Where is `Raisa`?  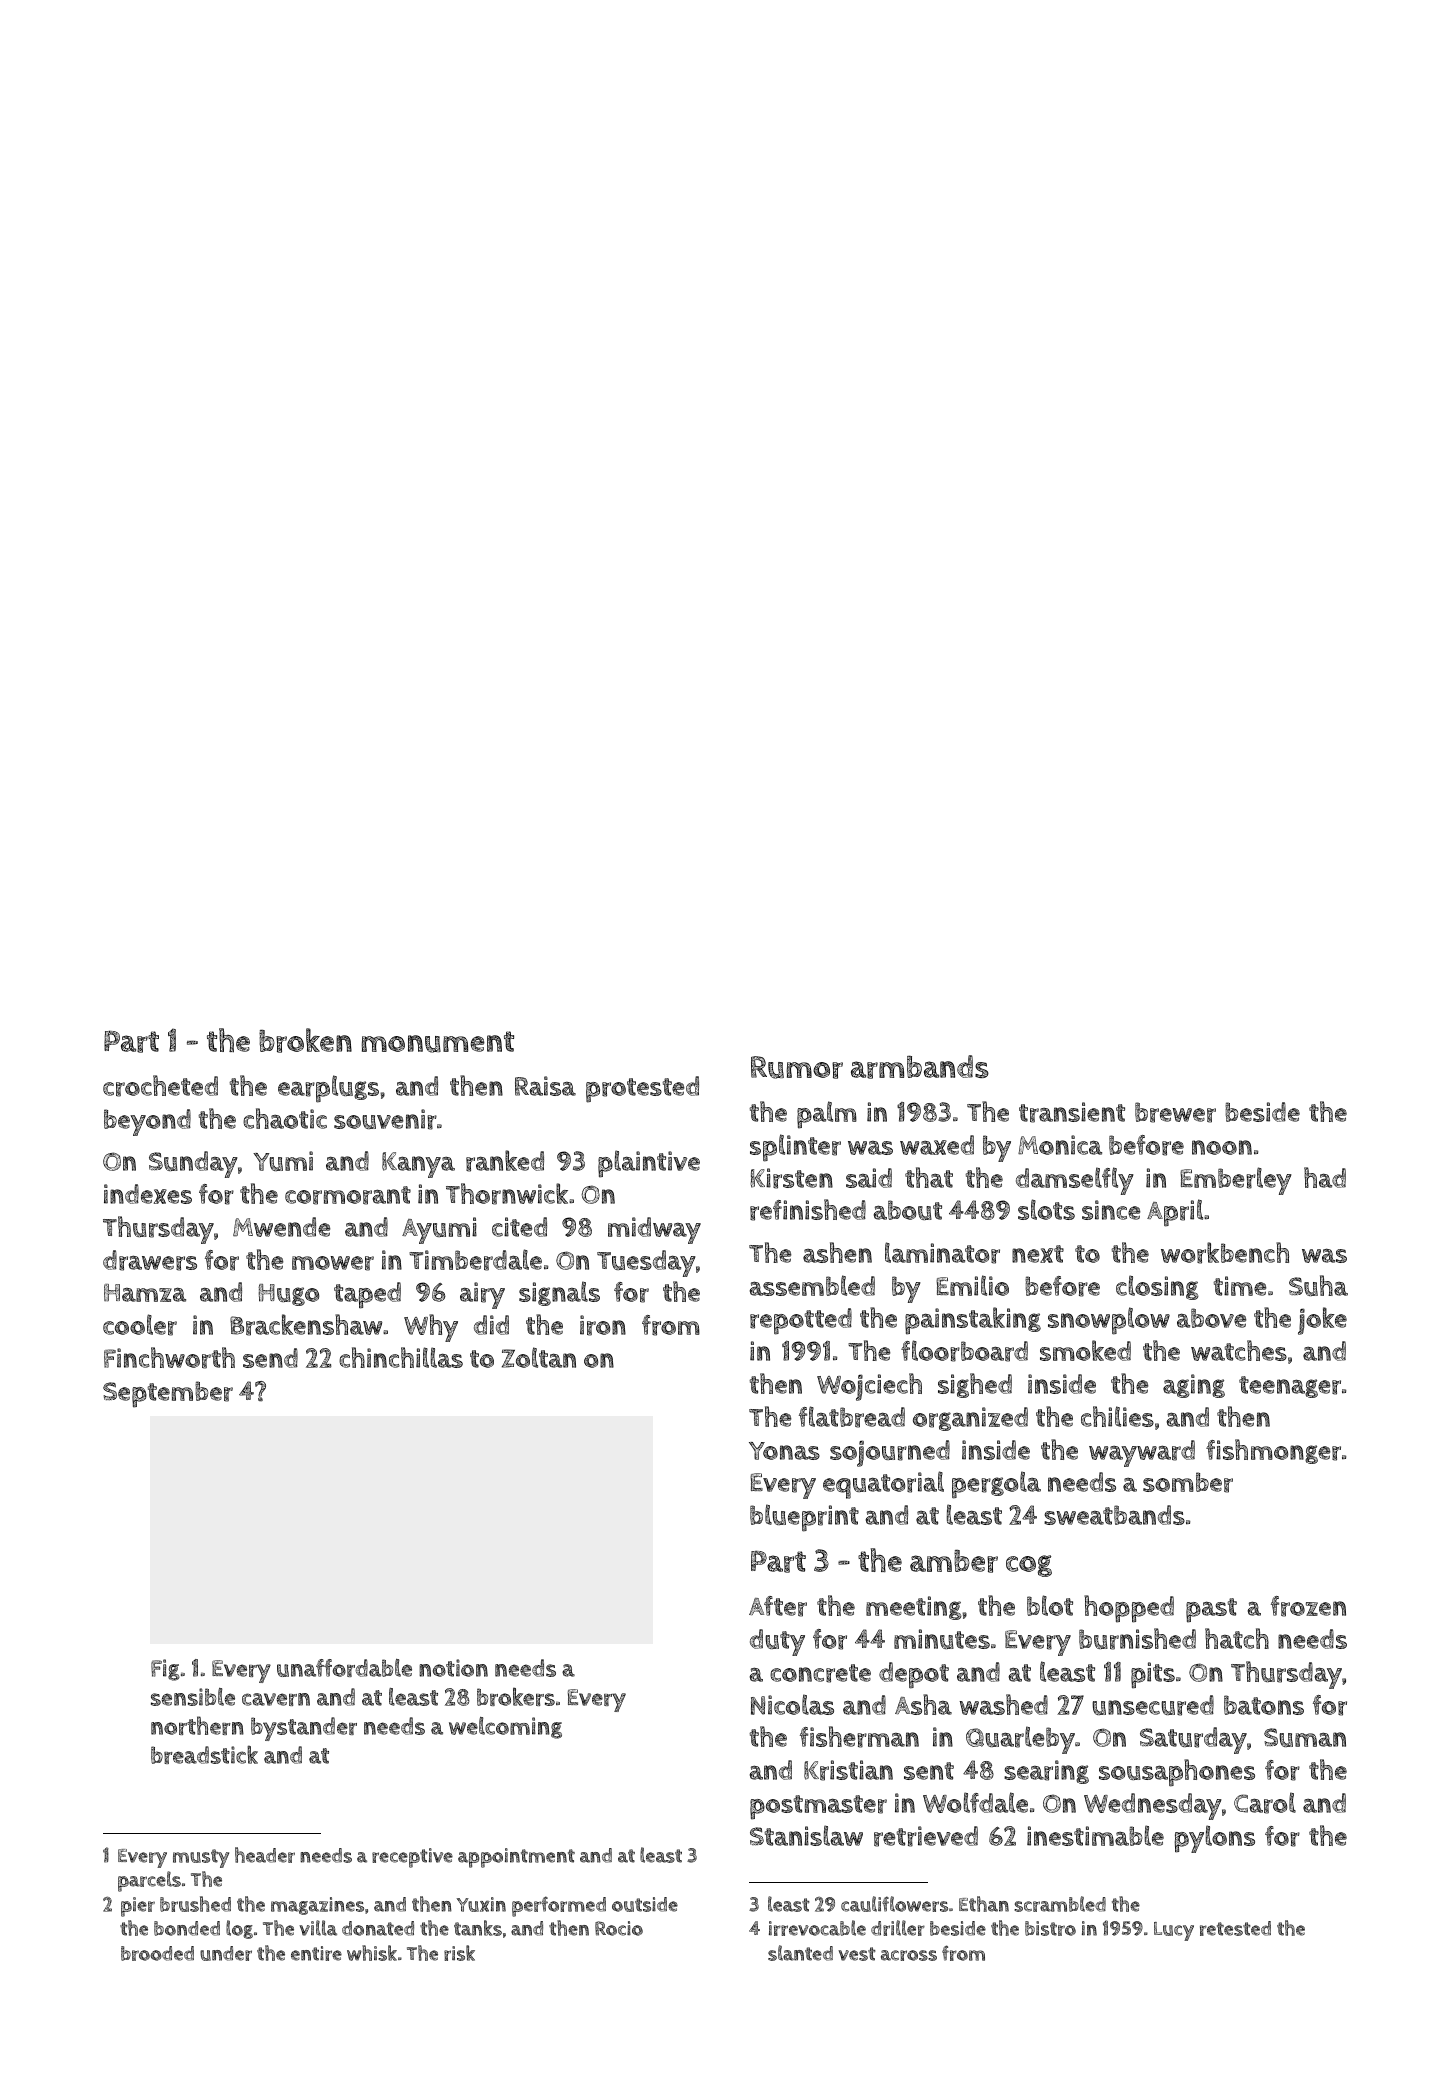 Raisa is located at coordinates (545, 1086).
